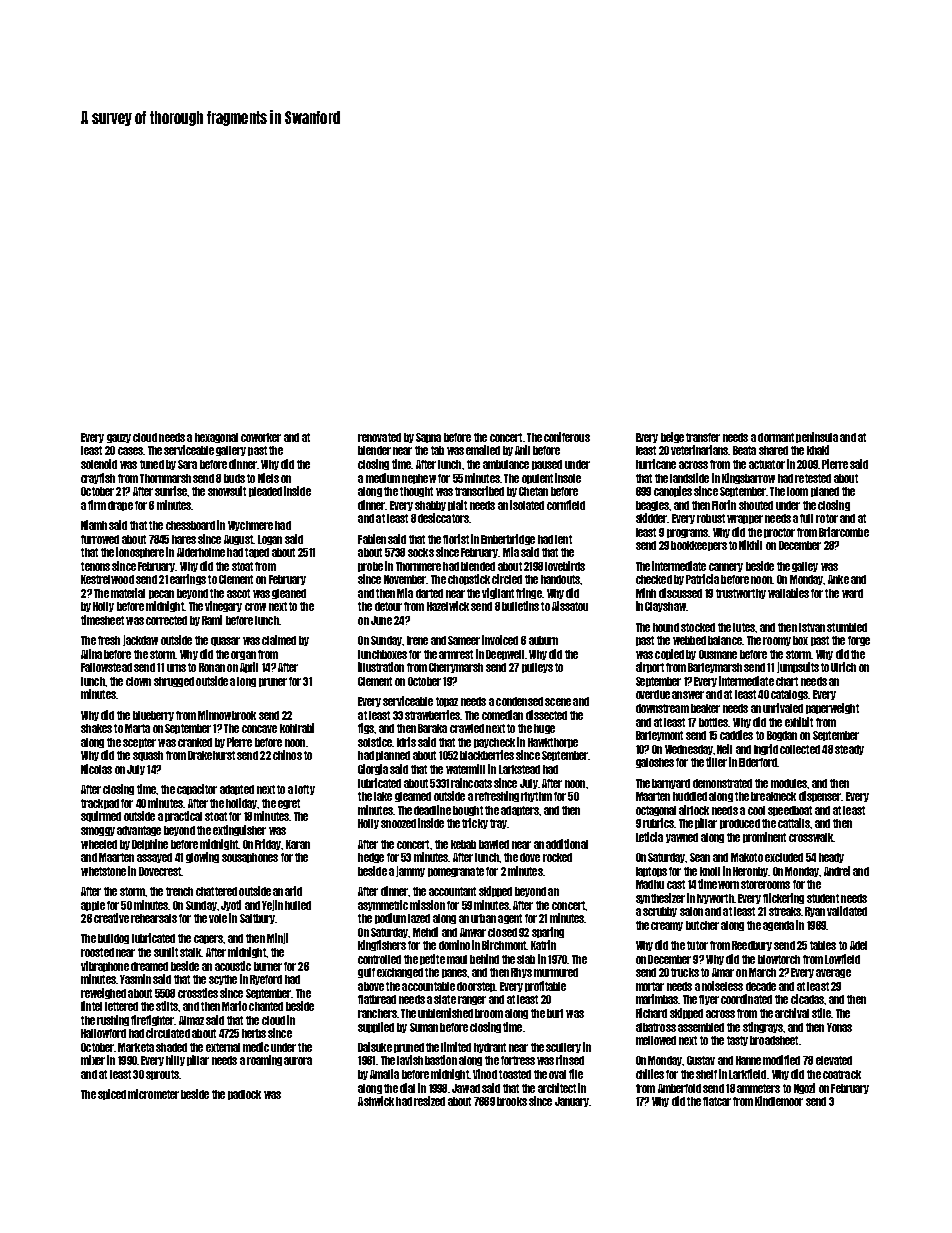  Describe the element at coordinates (377, 999) in the screenshot. I see `flatbread` at that location.
